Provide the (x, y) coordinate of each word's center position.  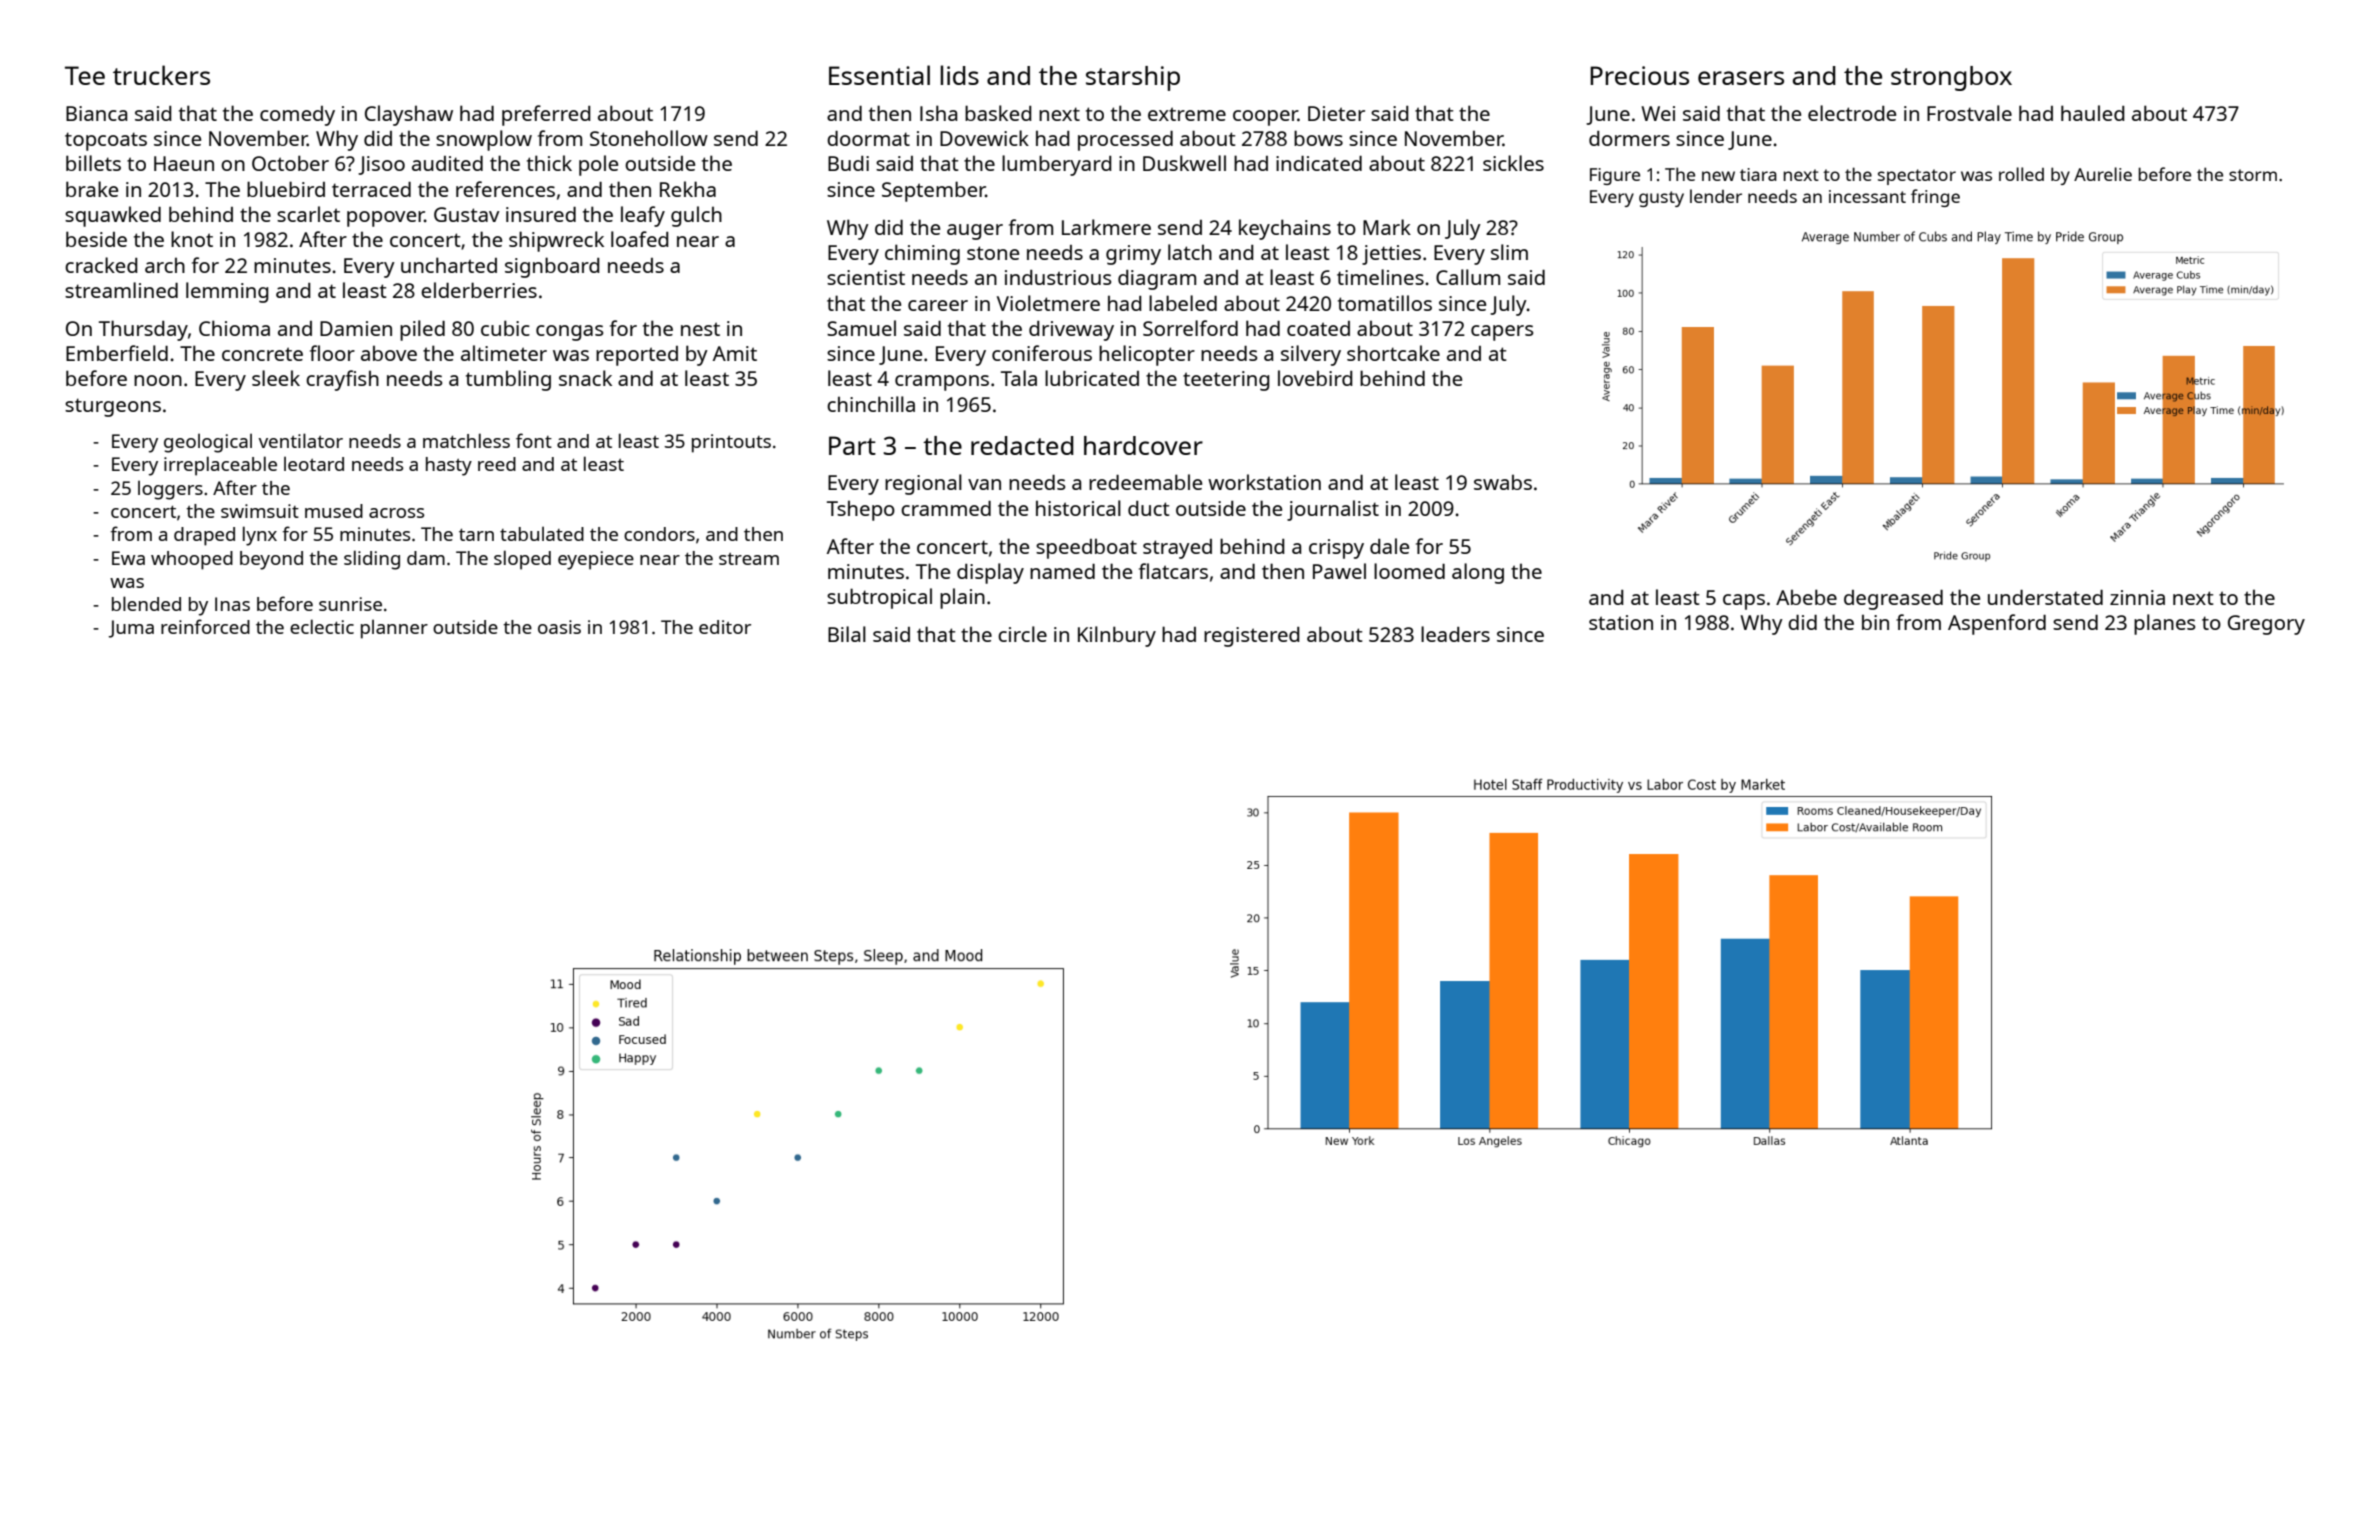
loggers (170, 490)
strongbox (1951, 78)
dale (1389, 546)
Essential (879, 75)
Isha (938, 113)
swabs (1503, 482)
